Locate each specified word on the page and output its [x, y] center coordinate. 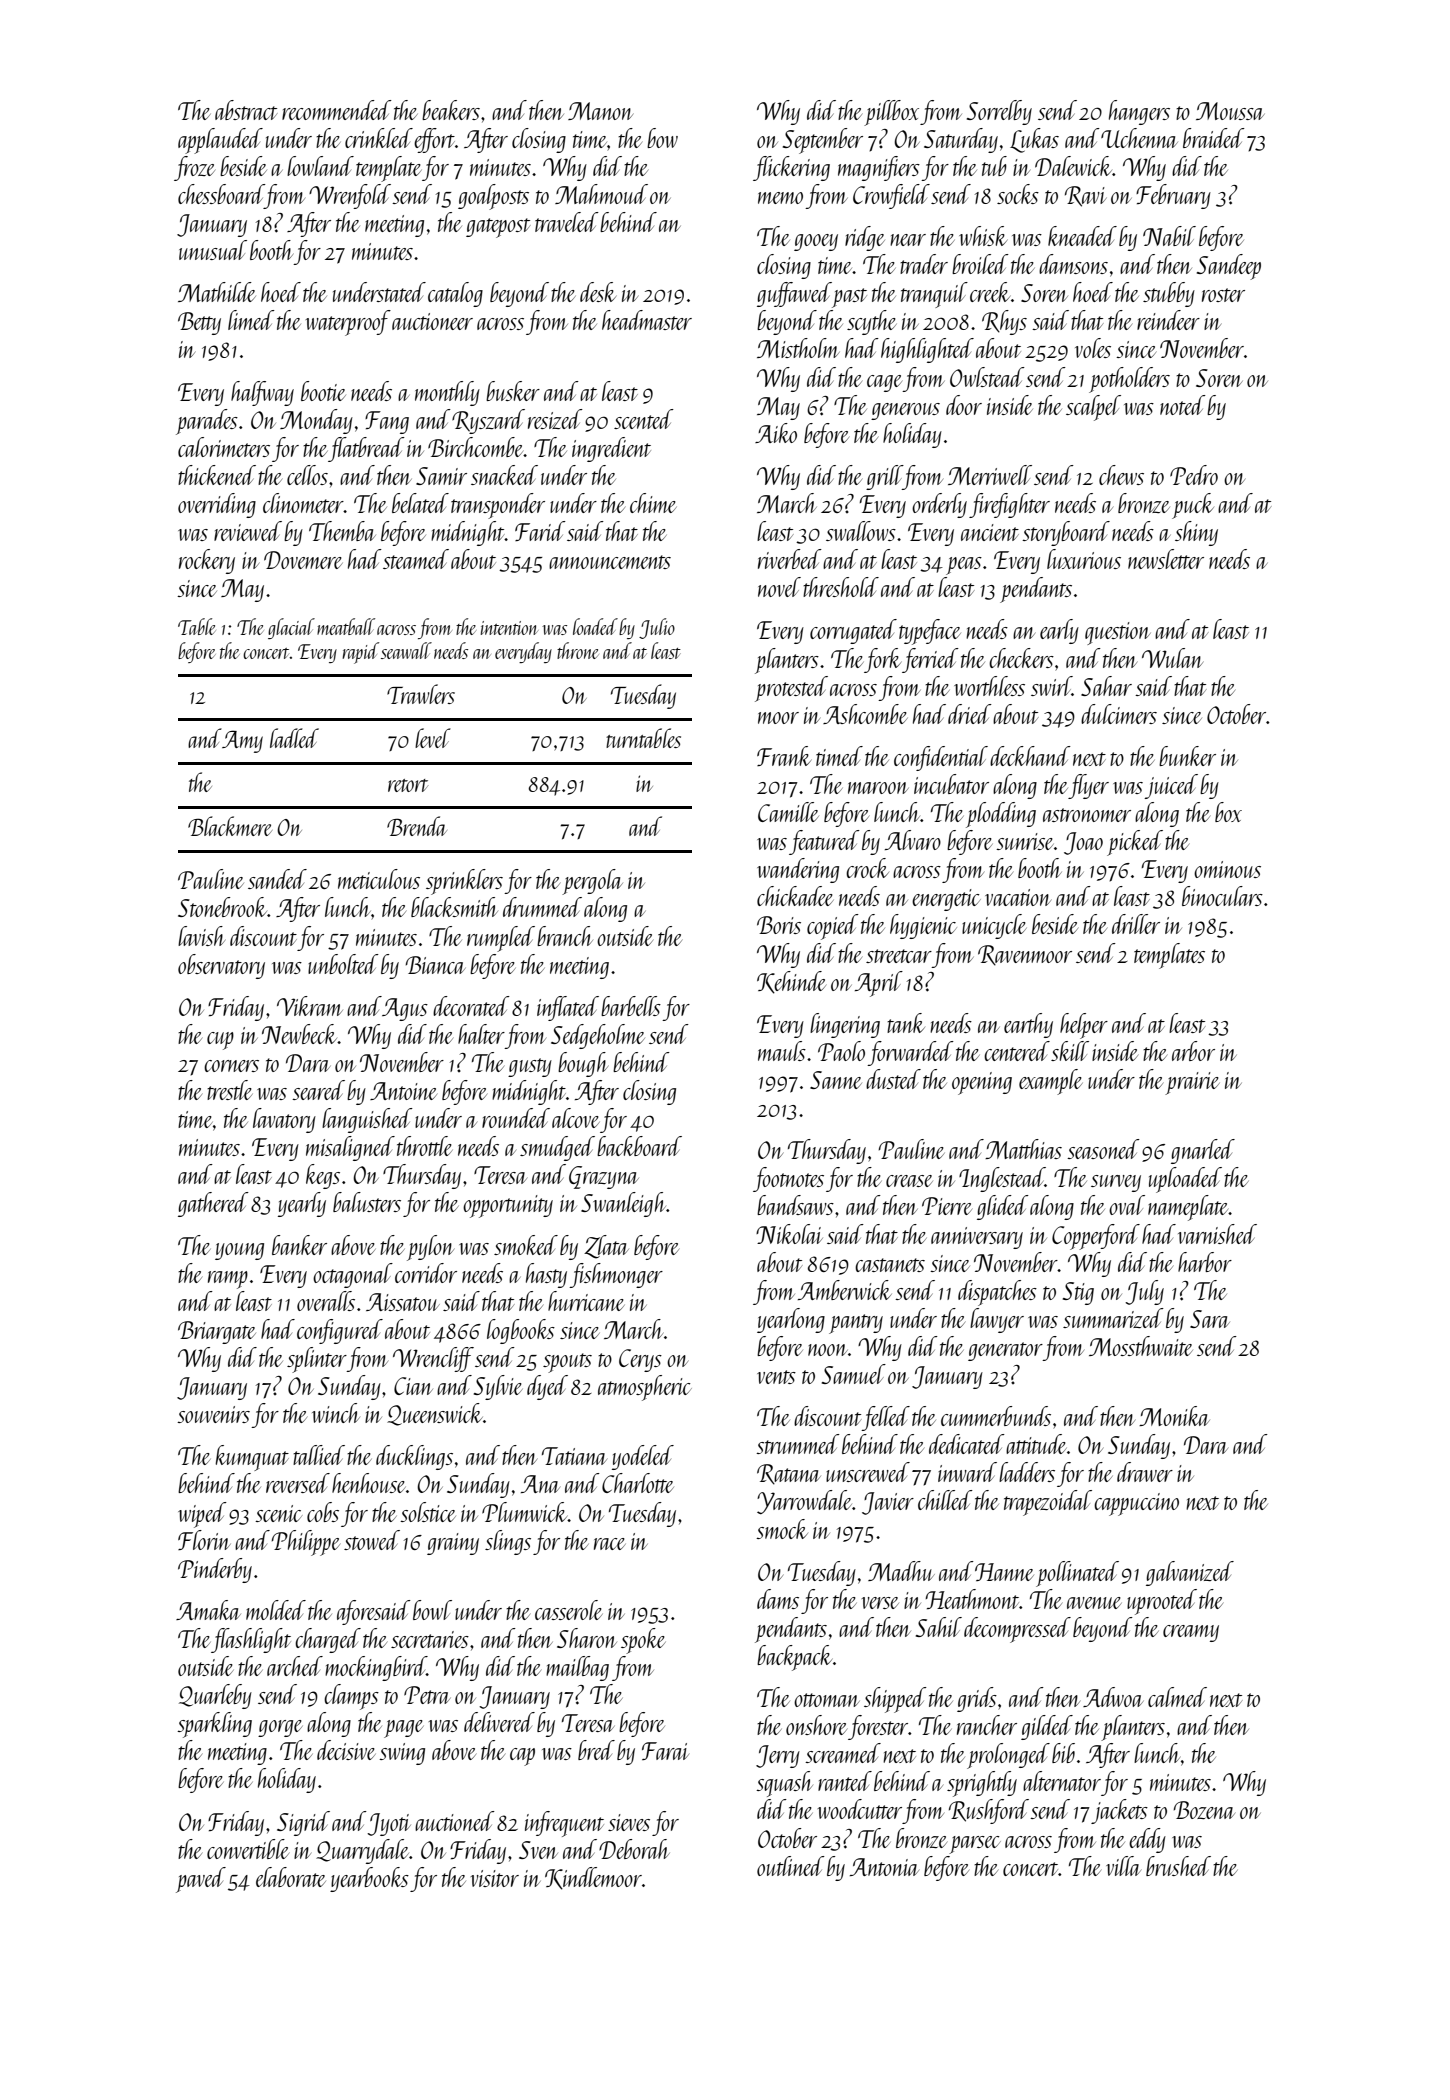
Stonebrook [223, 907]
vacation [1018, 897]
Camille [788, 812]
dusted [893, 1079]
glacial [291, 628]
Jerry [778, 1756]
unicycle [994, 926]
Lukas [1034, 140]
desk [598, 292]
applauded [220, 141]
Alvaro [913, 840]
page [404, 1729]
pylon [430, 1248]
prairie [1192, 1083]
